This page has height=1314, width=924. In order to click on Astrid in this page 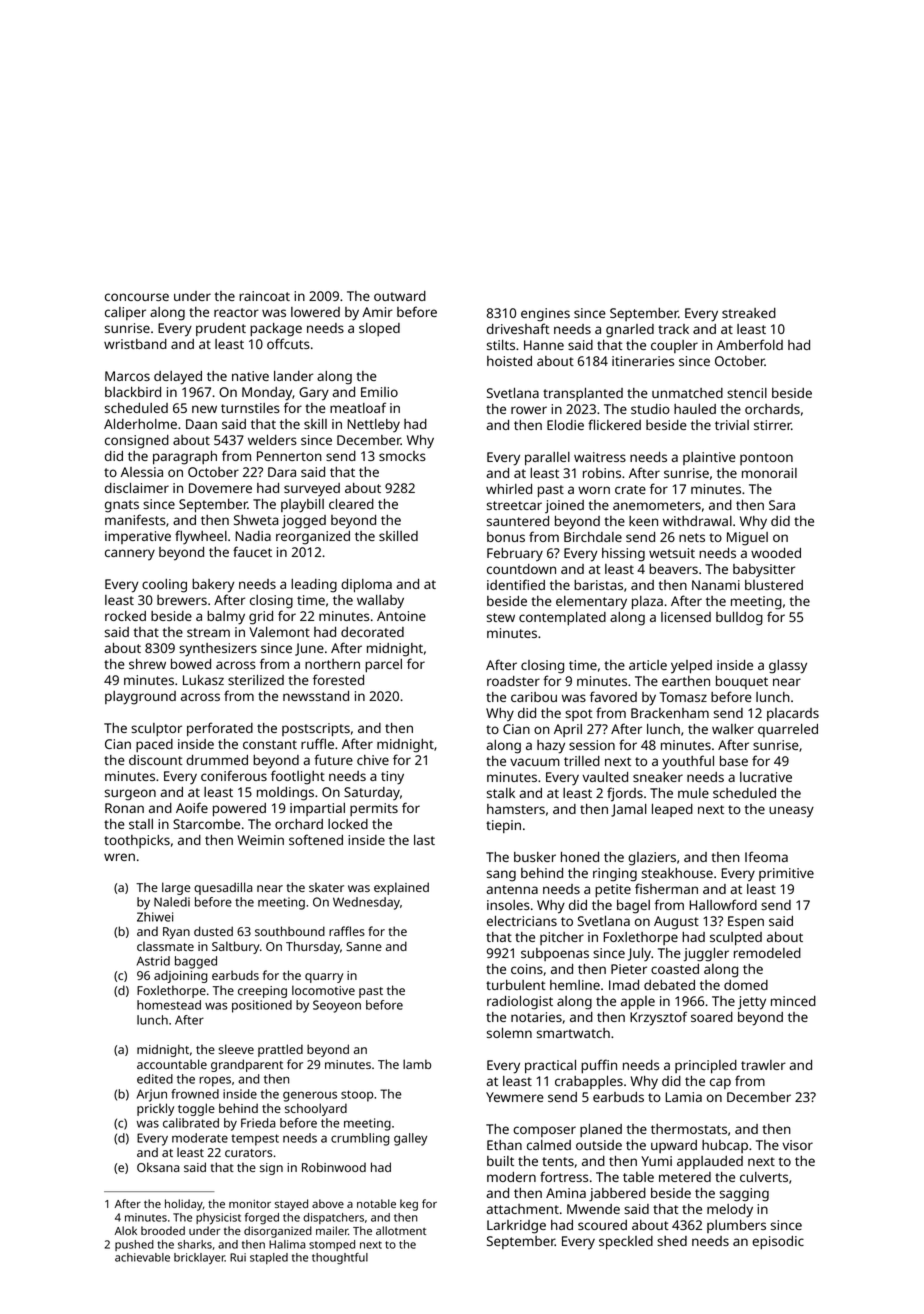, I will do `click(153, 961)`.
